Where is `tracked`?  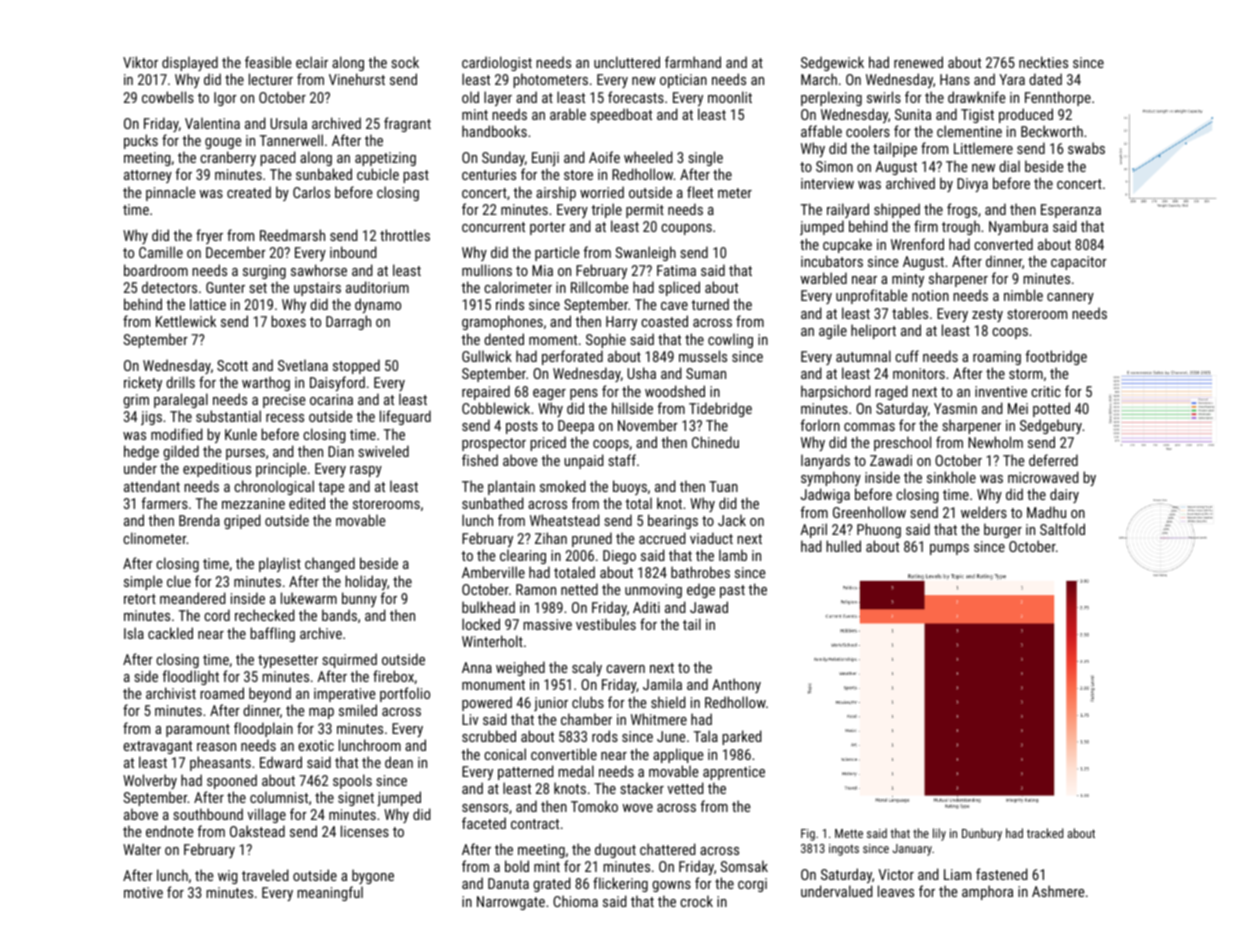 tracked is located at coordinates (1045, 833).
